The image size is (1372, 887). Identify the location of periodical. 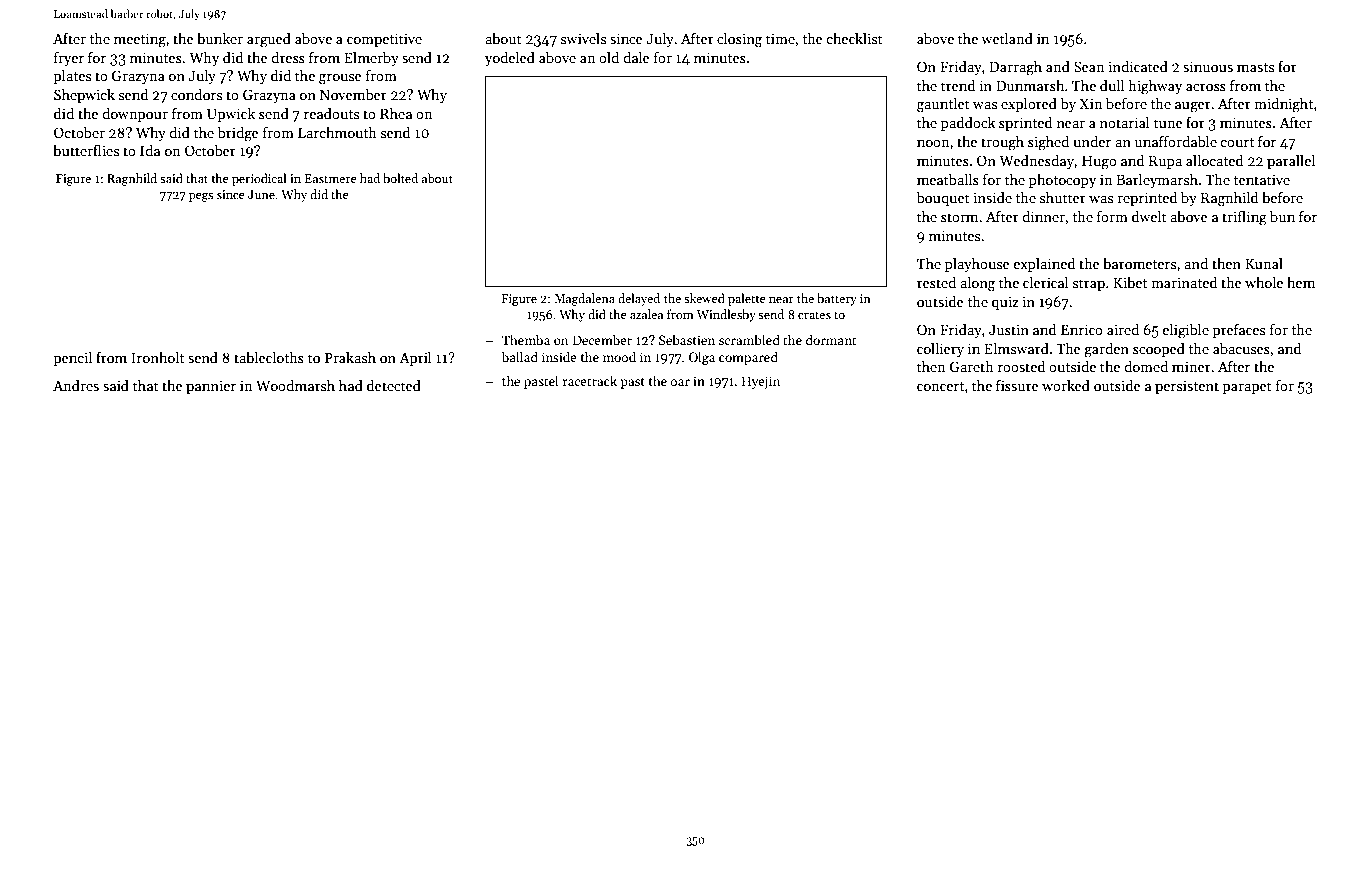
(259, 179).
